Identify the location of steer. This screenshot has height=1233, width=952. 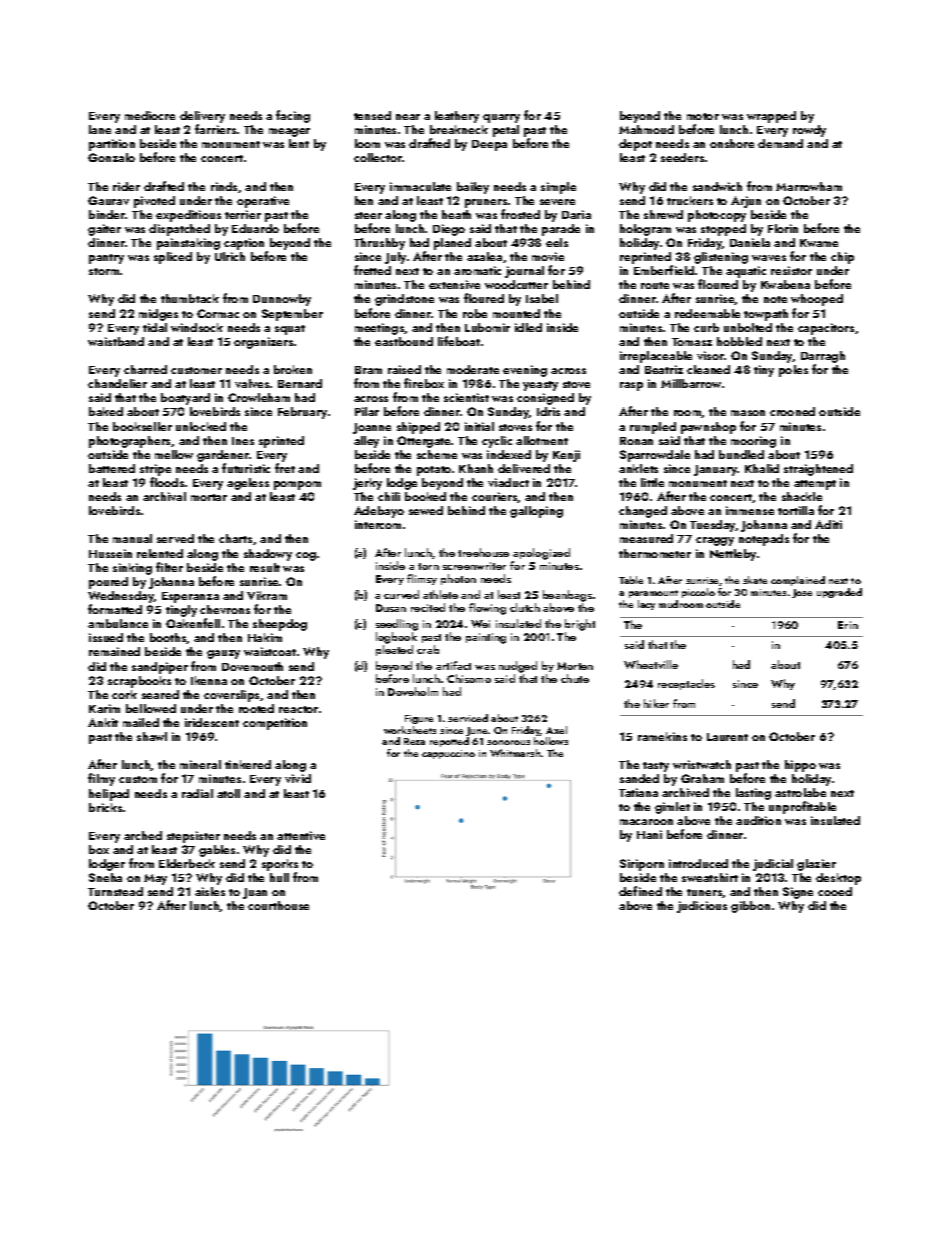
(368, 215).
